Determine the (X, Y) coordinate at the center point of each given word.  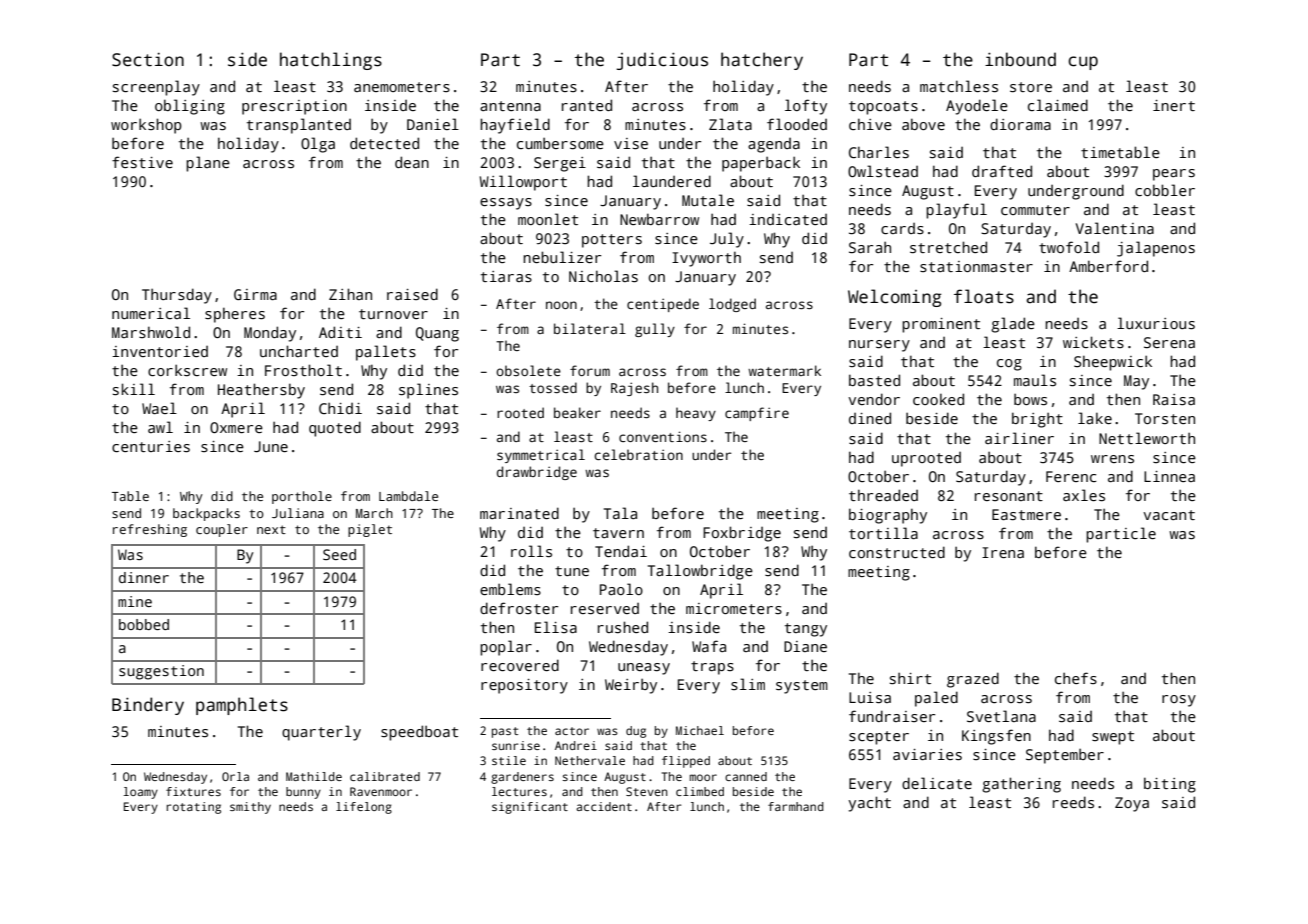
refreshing (150, 530)
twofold (1069, 247)
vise (631, 143)
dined (870, 418)
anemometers (402, 87)
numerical (151, 313)
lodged (732, 305)
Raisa (1174, 399)
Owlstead (883, 171)
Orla (235, 776)
